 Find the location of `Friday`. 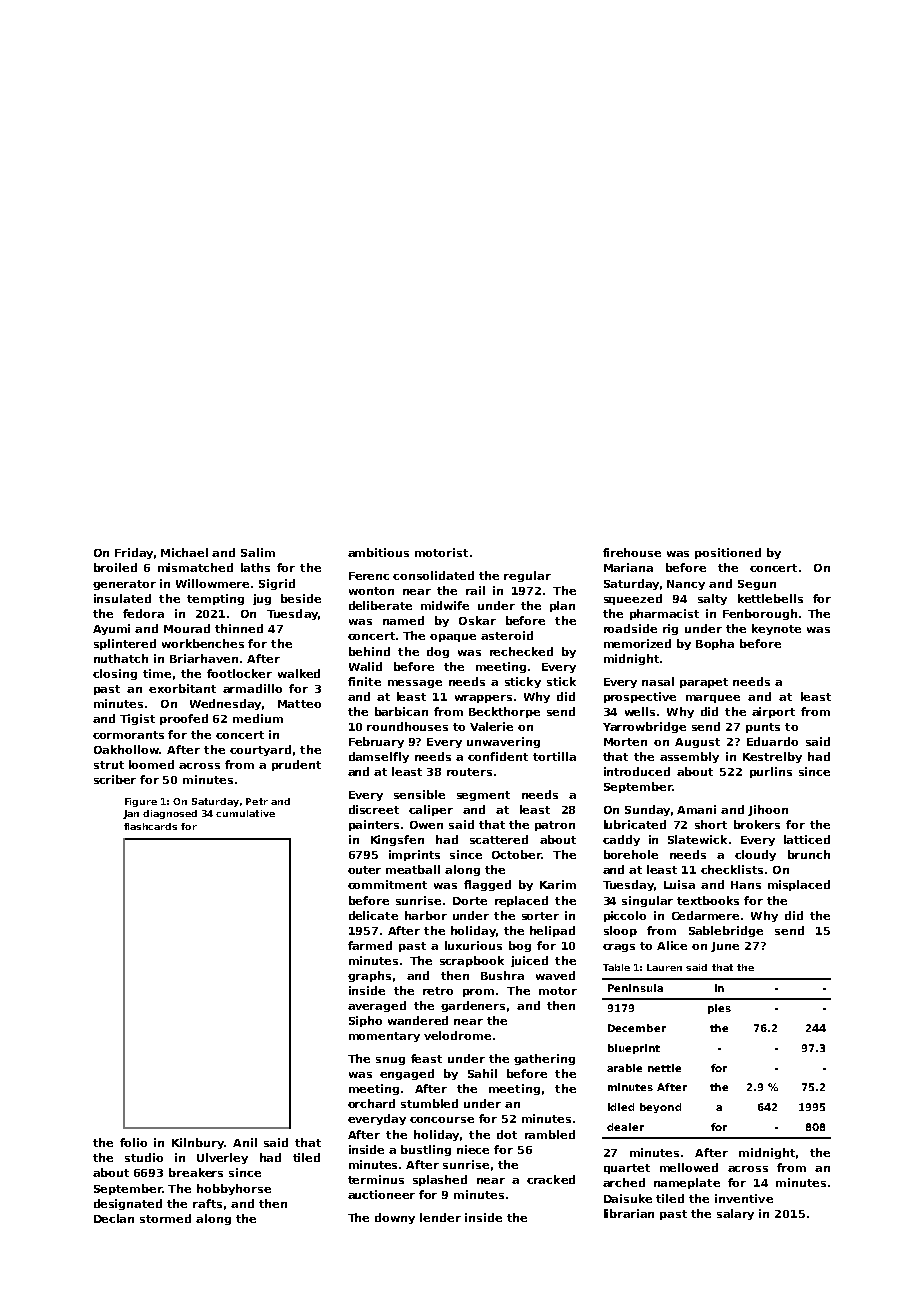

Friday is located at coordinates (134, 553).
